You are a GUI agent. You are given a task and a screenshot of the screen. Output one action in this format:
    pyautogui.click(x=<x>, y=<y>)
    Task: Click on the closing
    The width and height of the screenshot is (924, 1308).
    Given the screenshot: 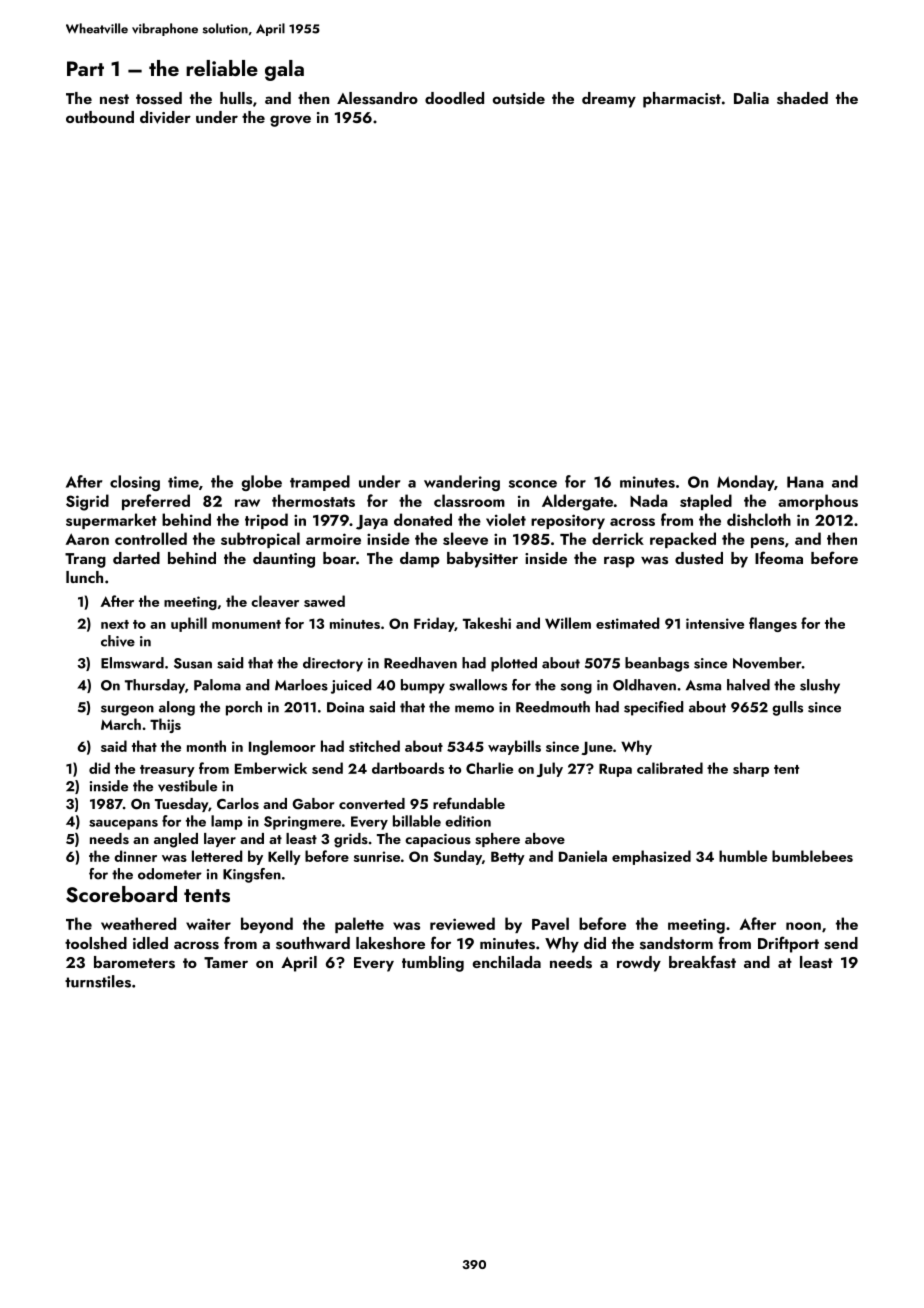 What is the action you would take?
    pyautogui.click(x=135, y=483)
